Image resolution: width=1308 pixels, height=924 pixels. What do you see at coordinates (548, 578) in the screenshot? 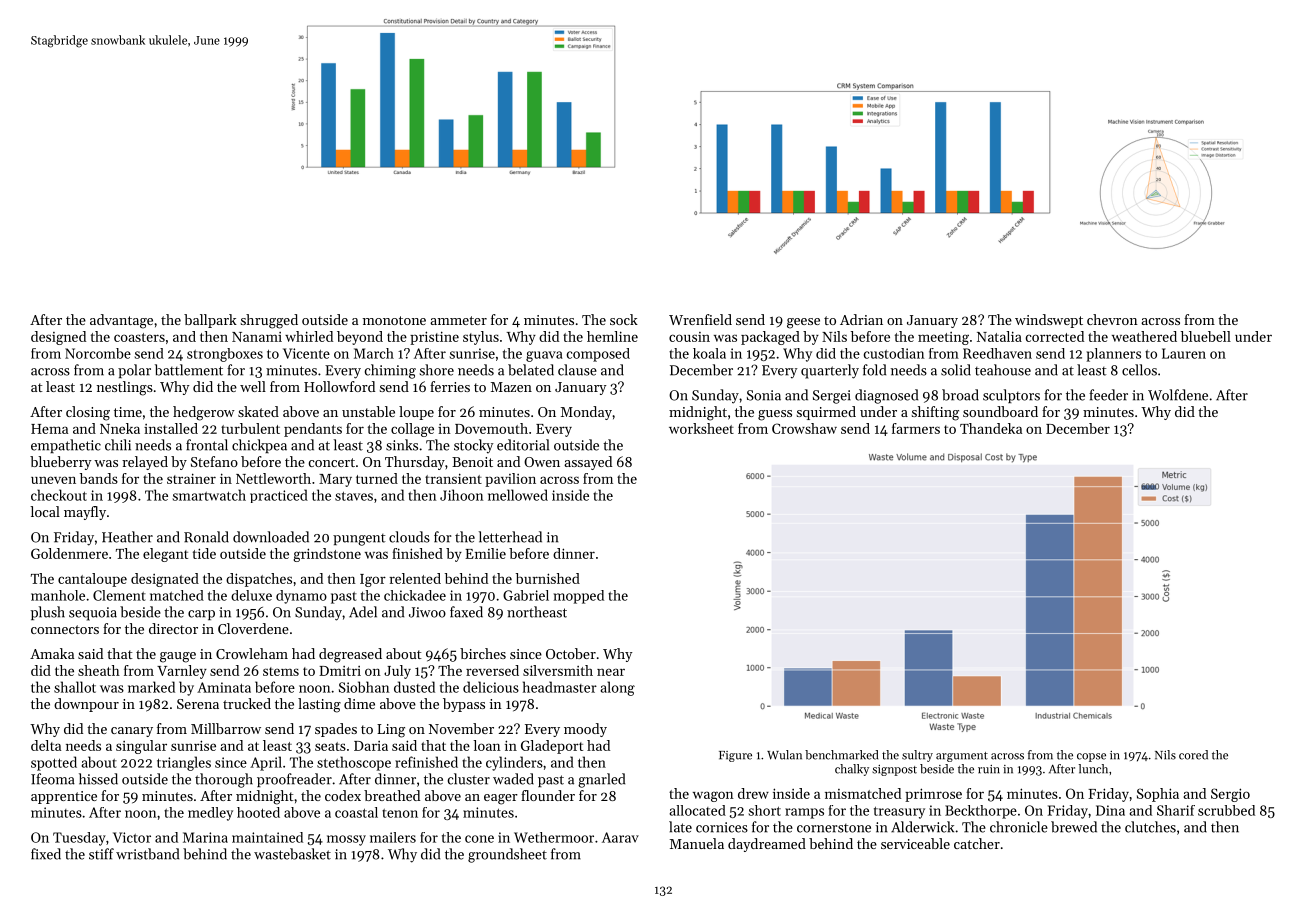
I see `burnished` at bounding box center [548, 578].
